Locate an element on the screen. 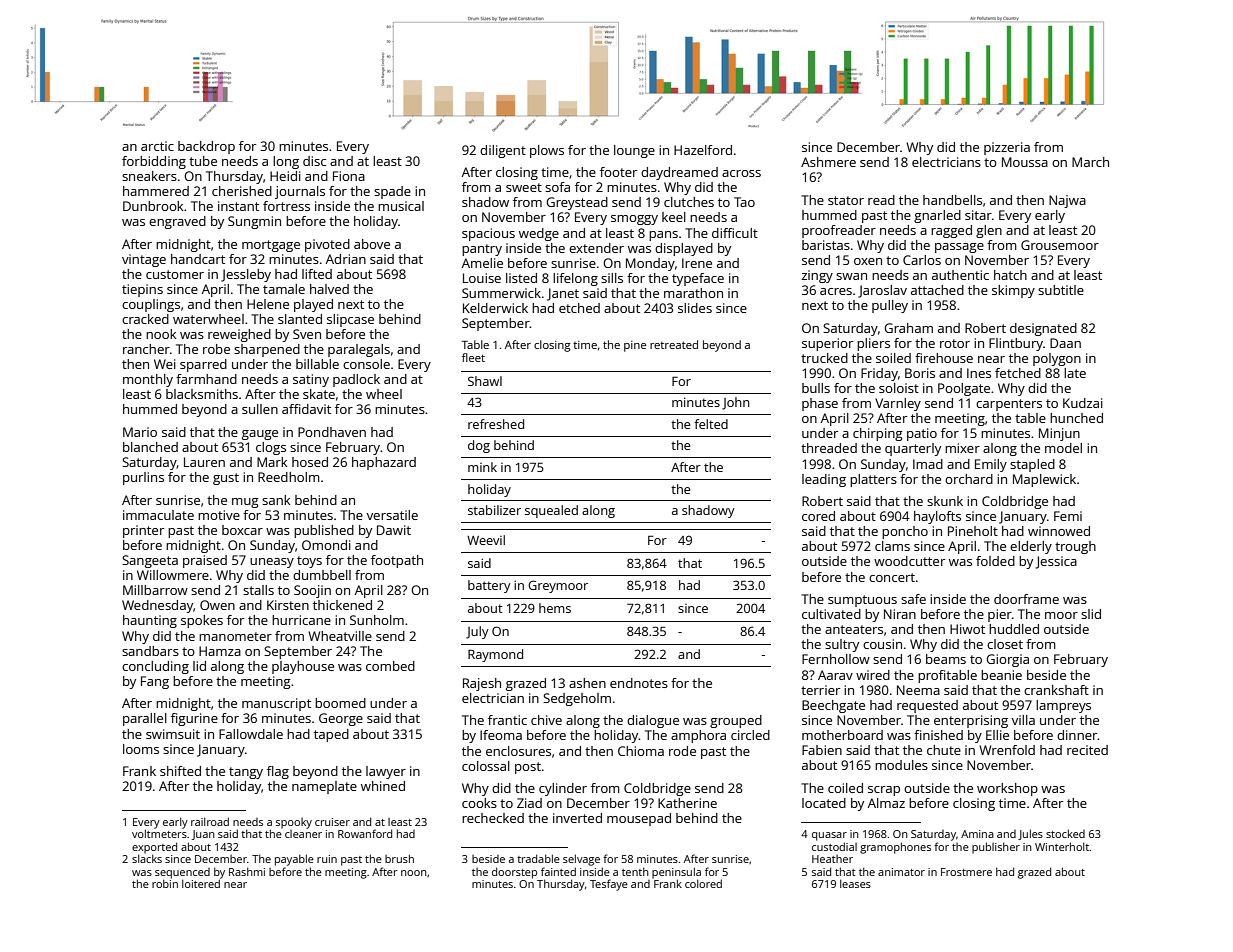 The width and height of the screenshot is (1233, 952). Neema is located at coordinates (918, 690).
